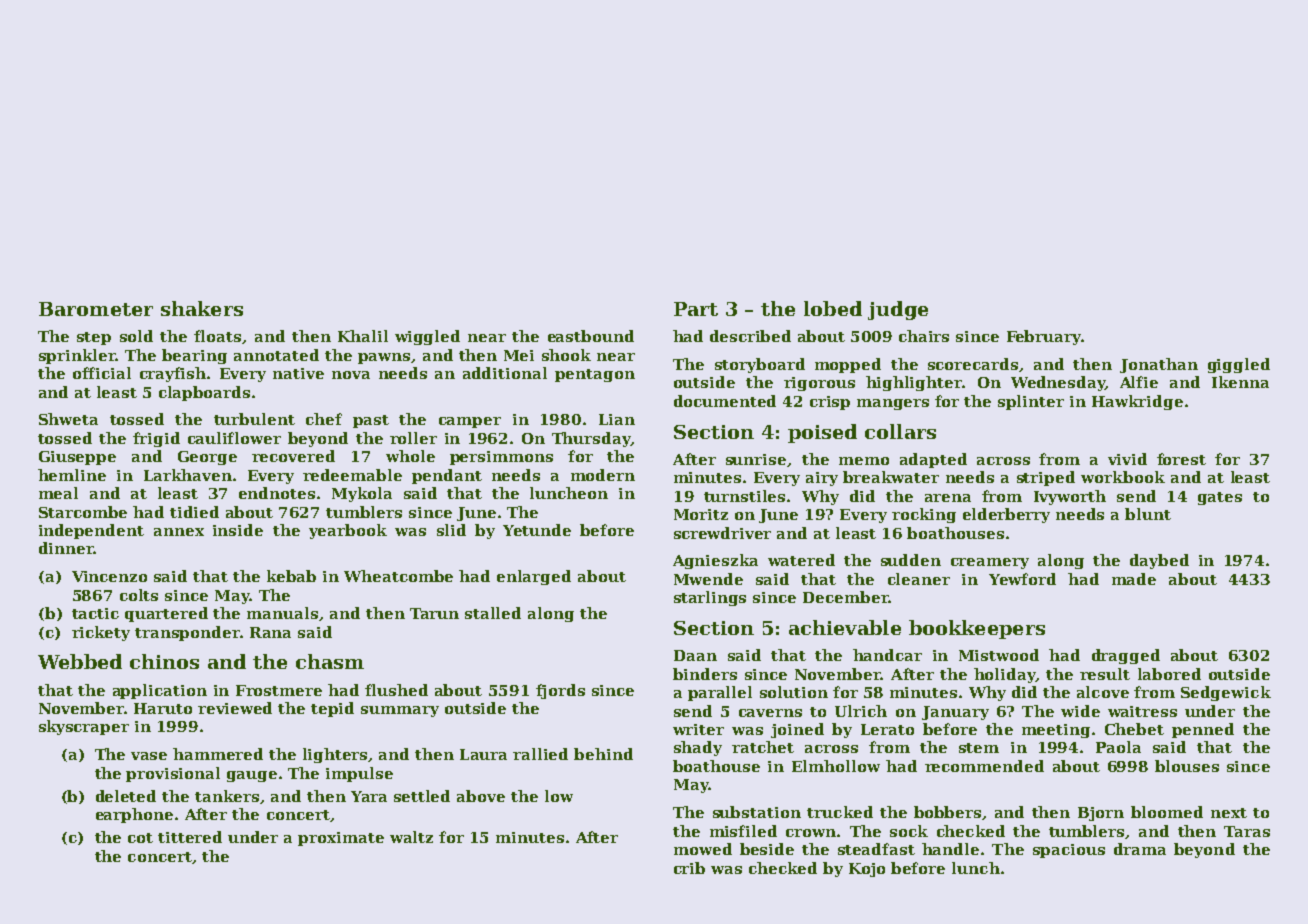 This screenshot has height=924, width=1308. What do you see at coordinates (1159, 561) in the screenshot?
I see `daybed` at bounding box center [1159, 561].
